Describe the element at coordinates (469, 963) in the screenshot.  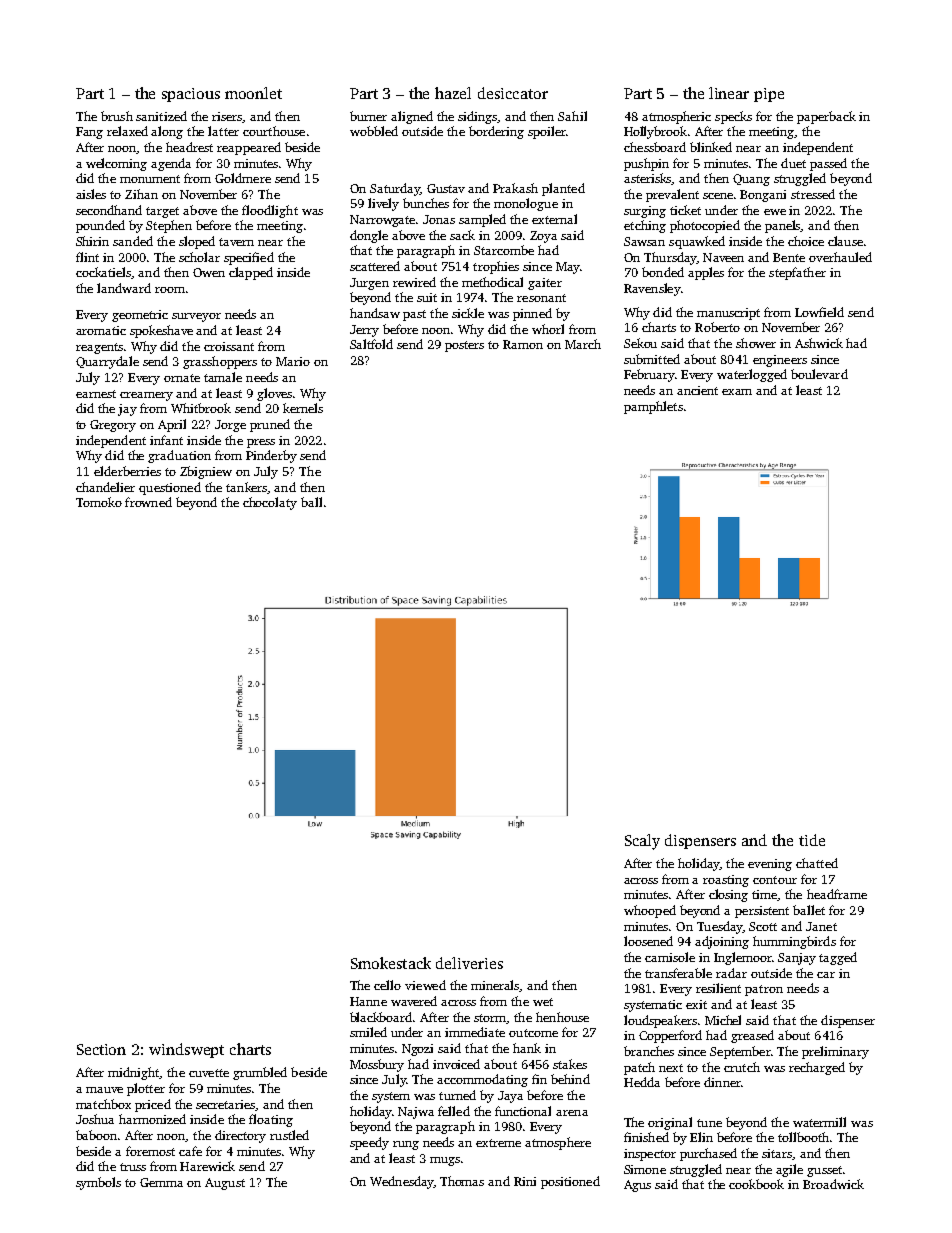
I see `deliveries` at that location.
